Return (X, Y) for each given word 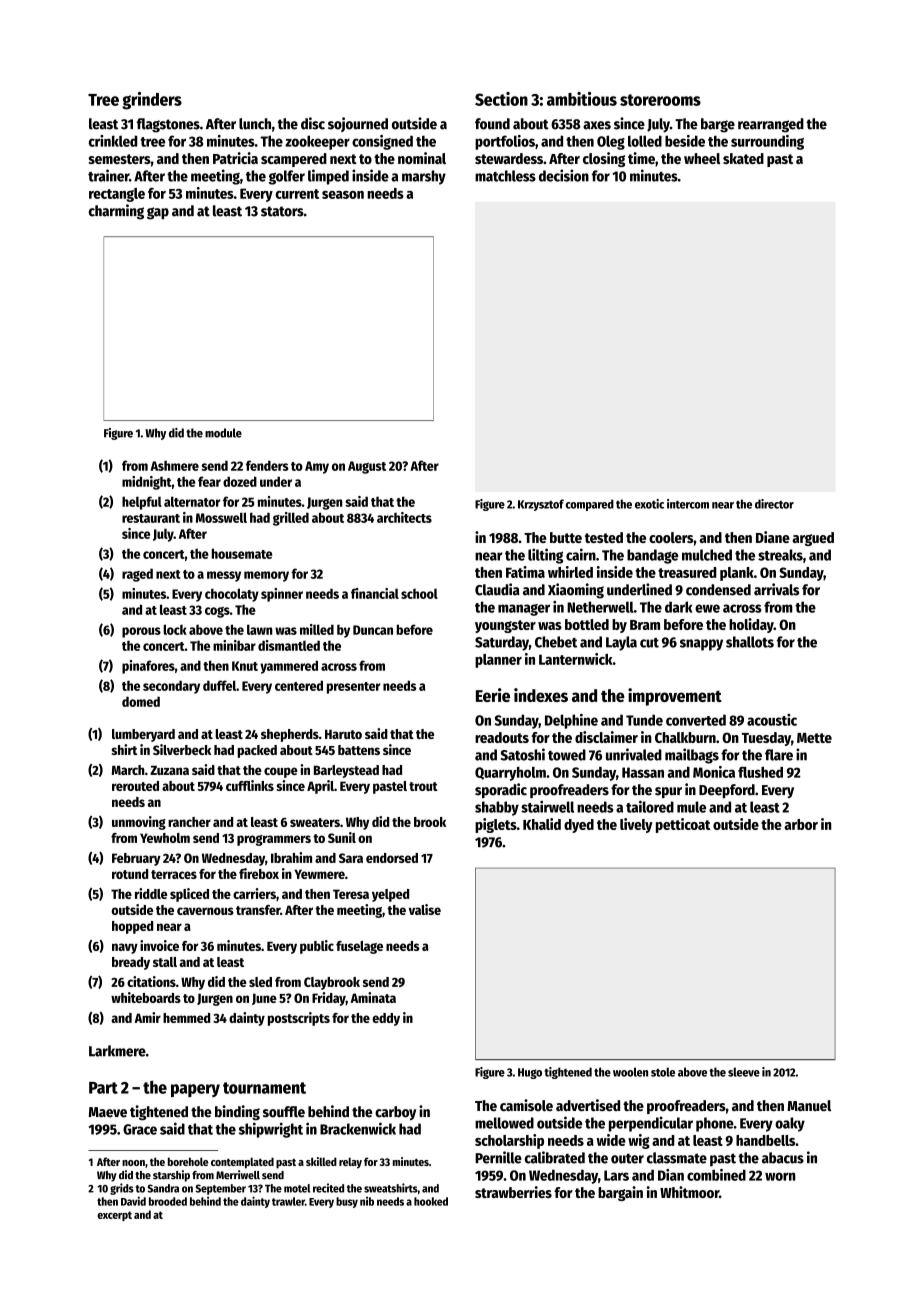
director (774, 504)
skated (743, 158)
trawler (288, 1201)
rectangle (117, 195)
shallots (750, 642)
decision (564, 175)
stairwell (547, 806)
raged (137, 575)
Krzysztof (541, 505)
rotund (130, 874)
